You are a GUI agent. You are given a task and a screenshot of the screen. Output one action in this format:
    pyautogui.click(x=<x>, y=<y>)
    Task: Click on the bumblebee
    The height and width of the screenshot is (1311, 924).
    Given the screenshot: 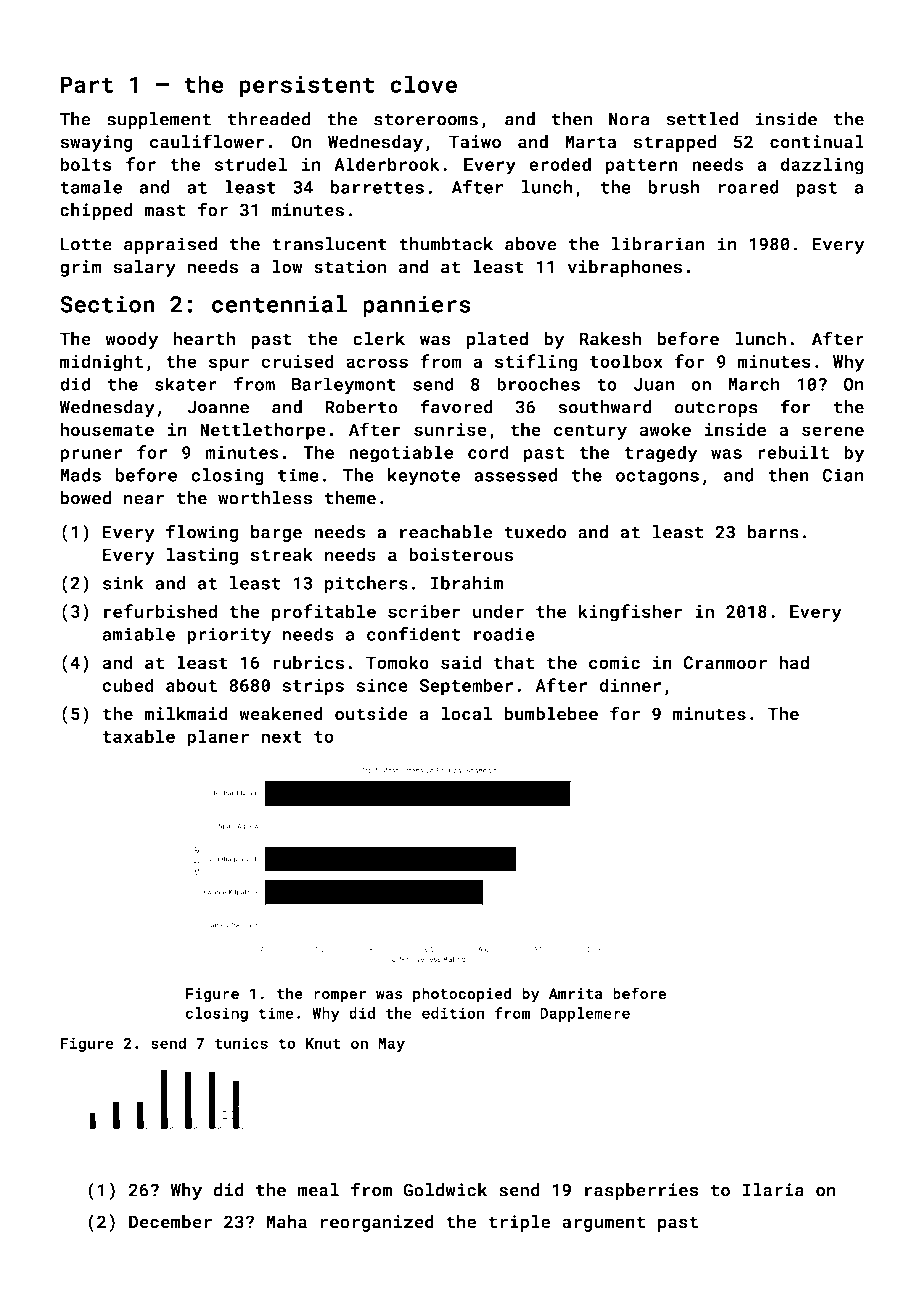 What is the action you would take?
    pyautogui.click(x=551, y=714)
